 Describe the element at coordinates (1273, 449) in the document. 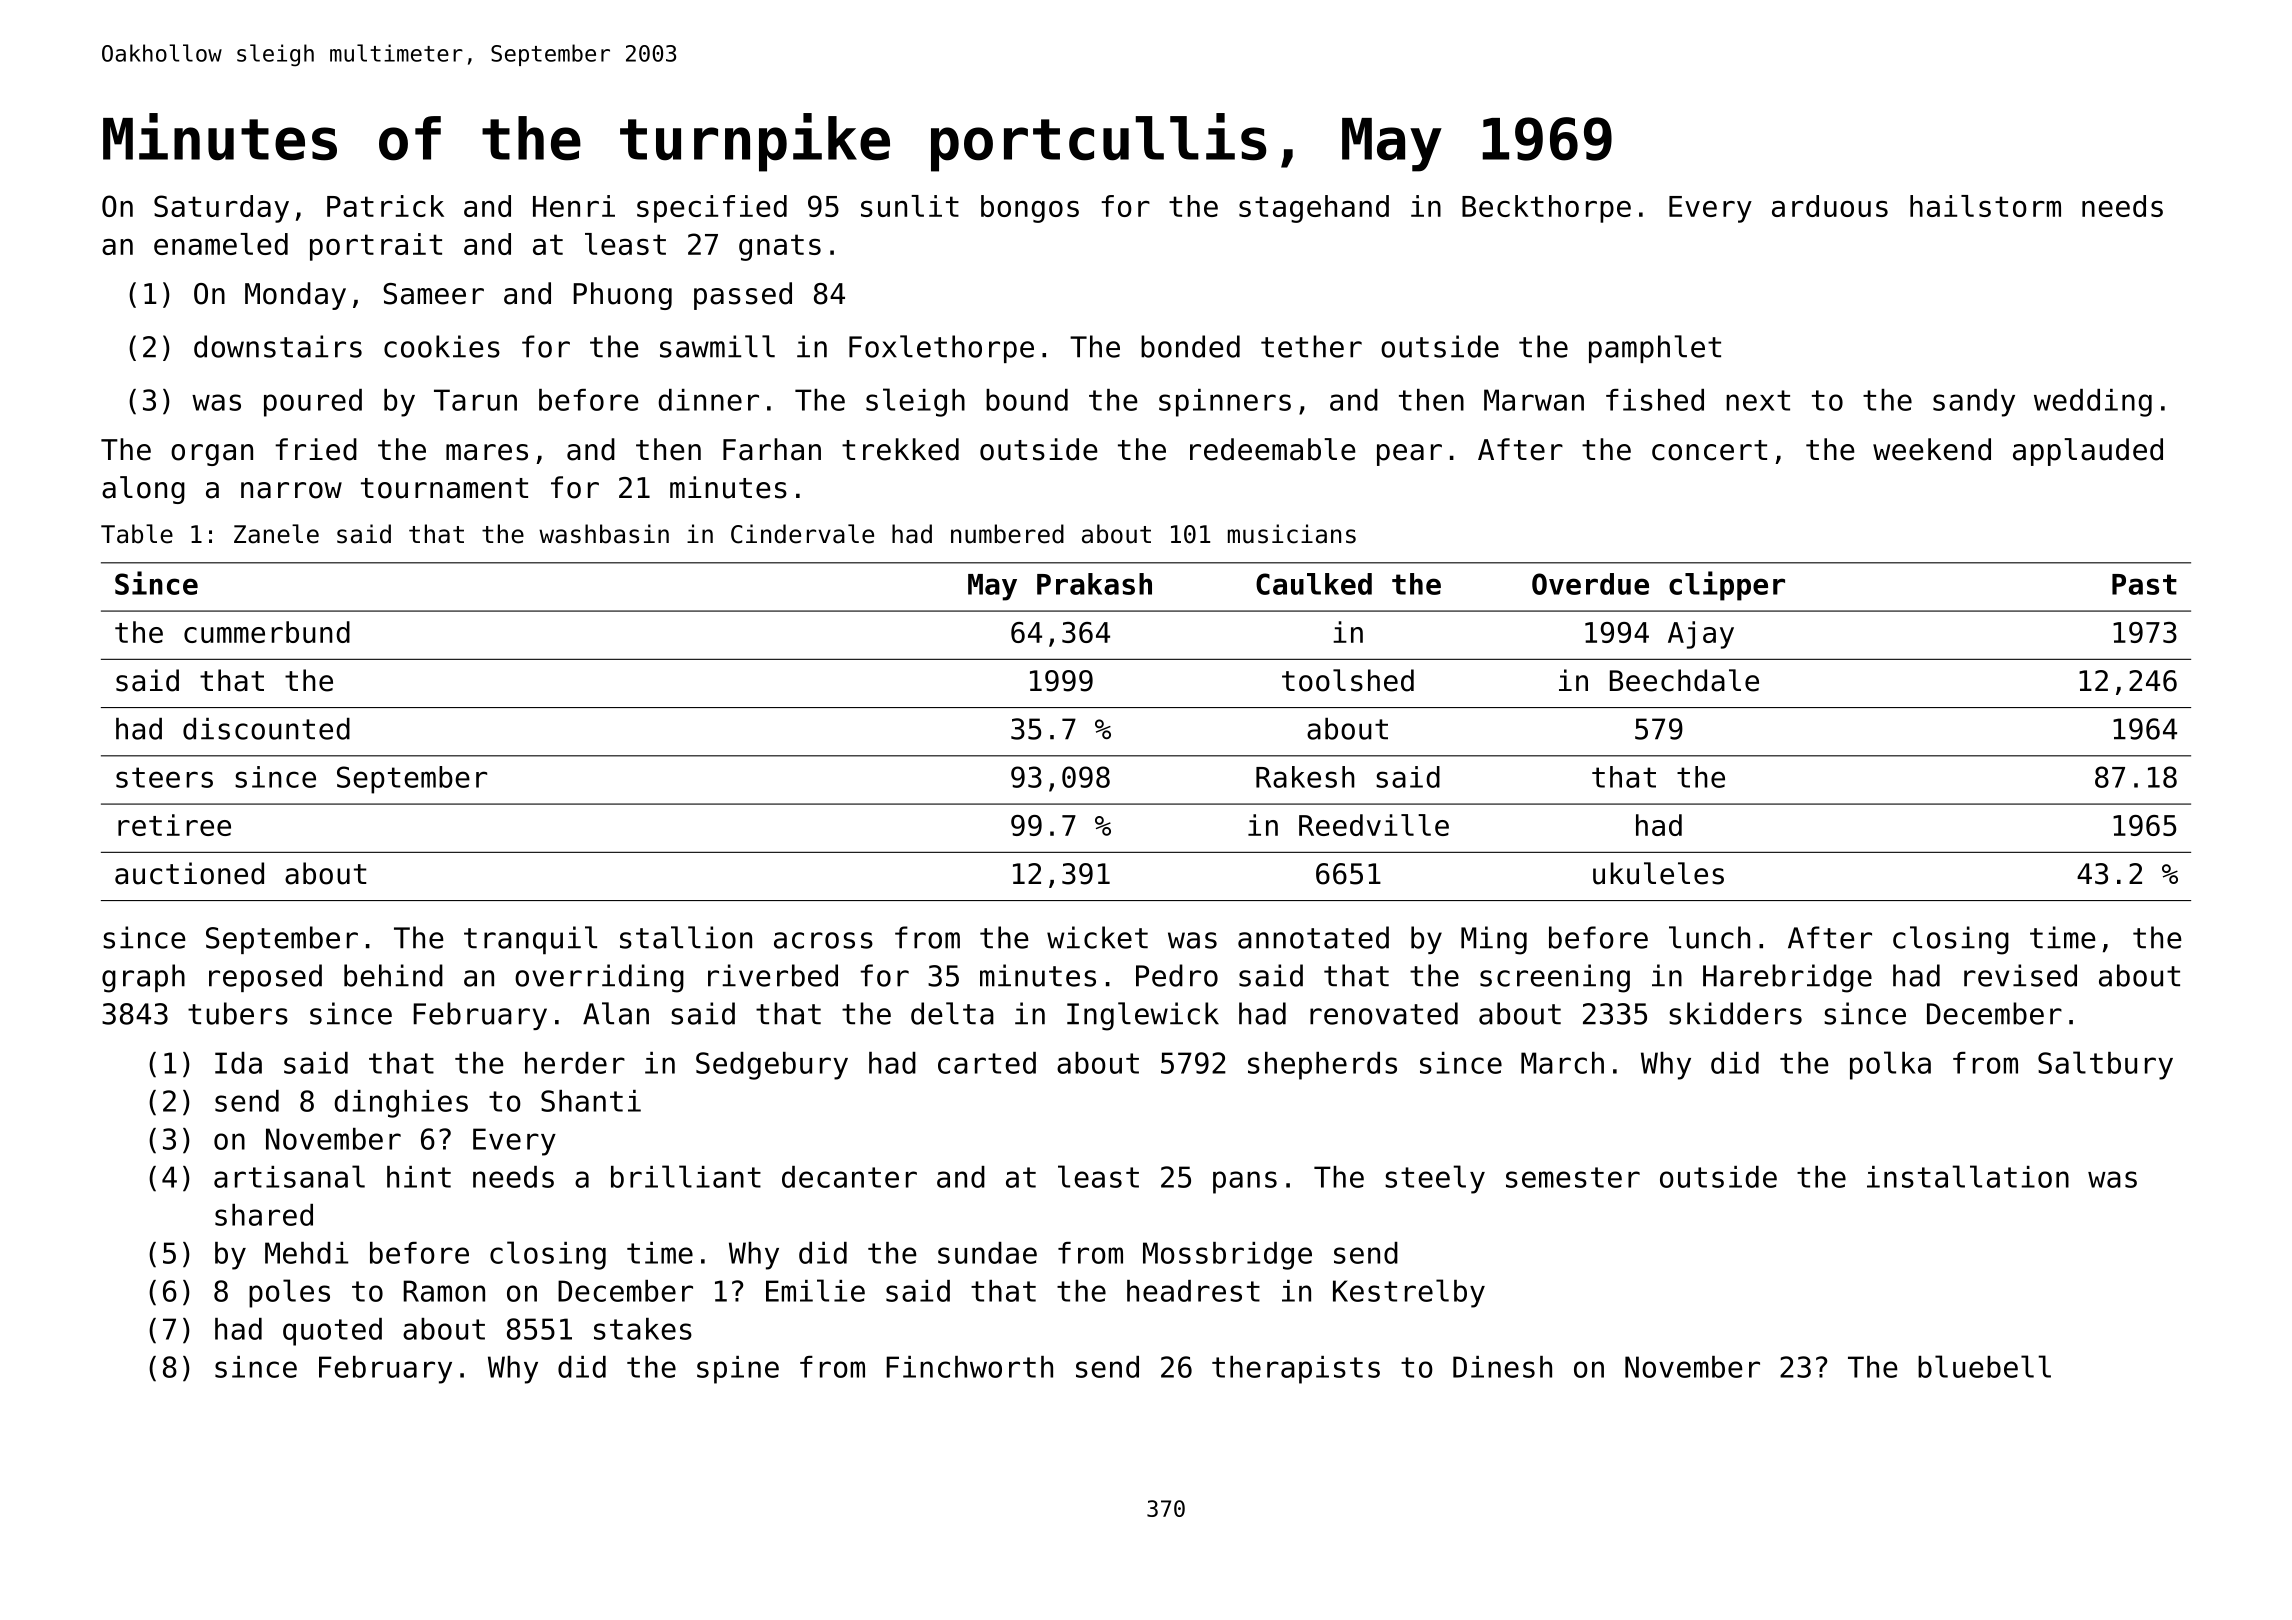

I see `redeemable` at that location.
